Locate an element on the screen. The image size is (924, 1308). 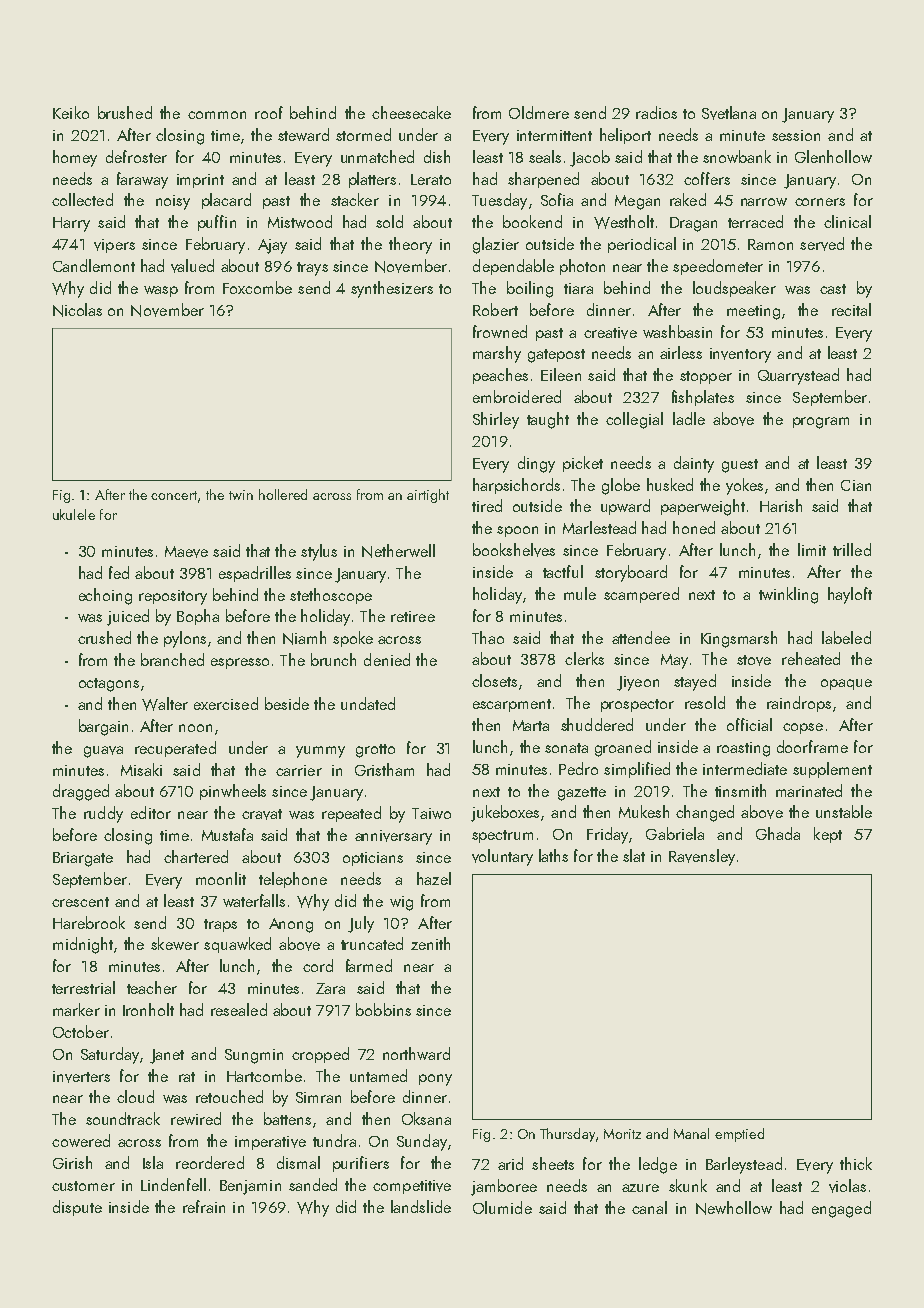
limit is located at coordinates (812, 549).
